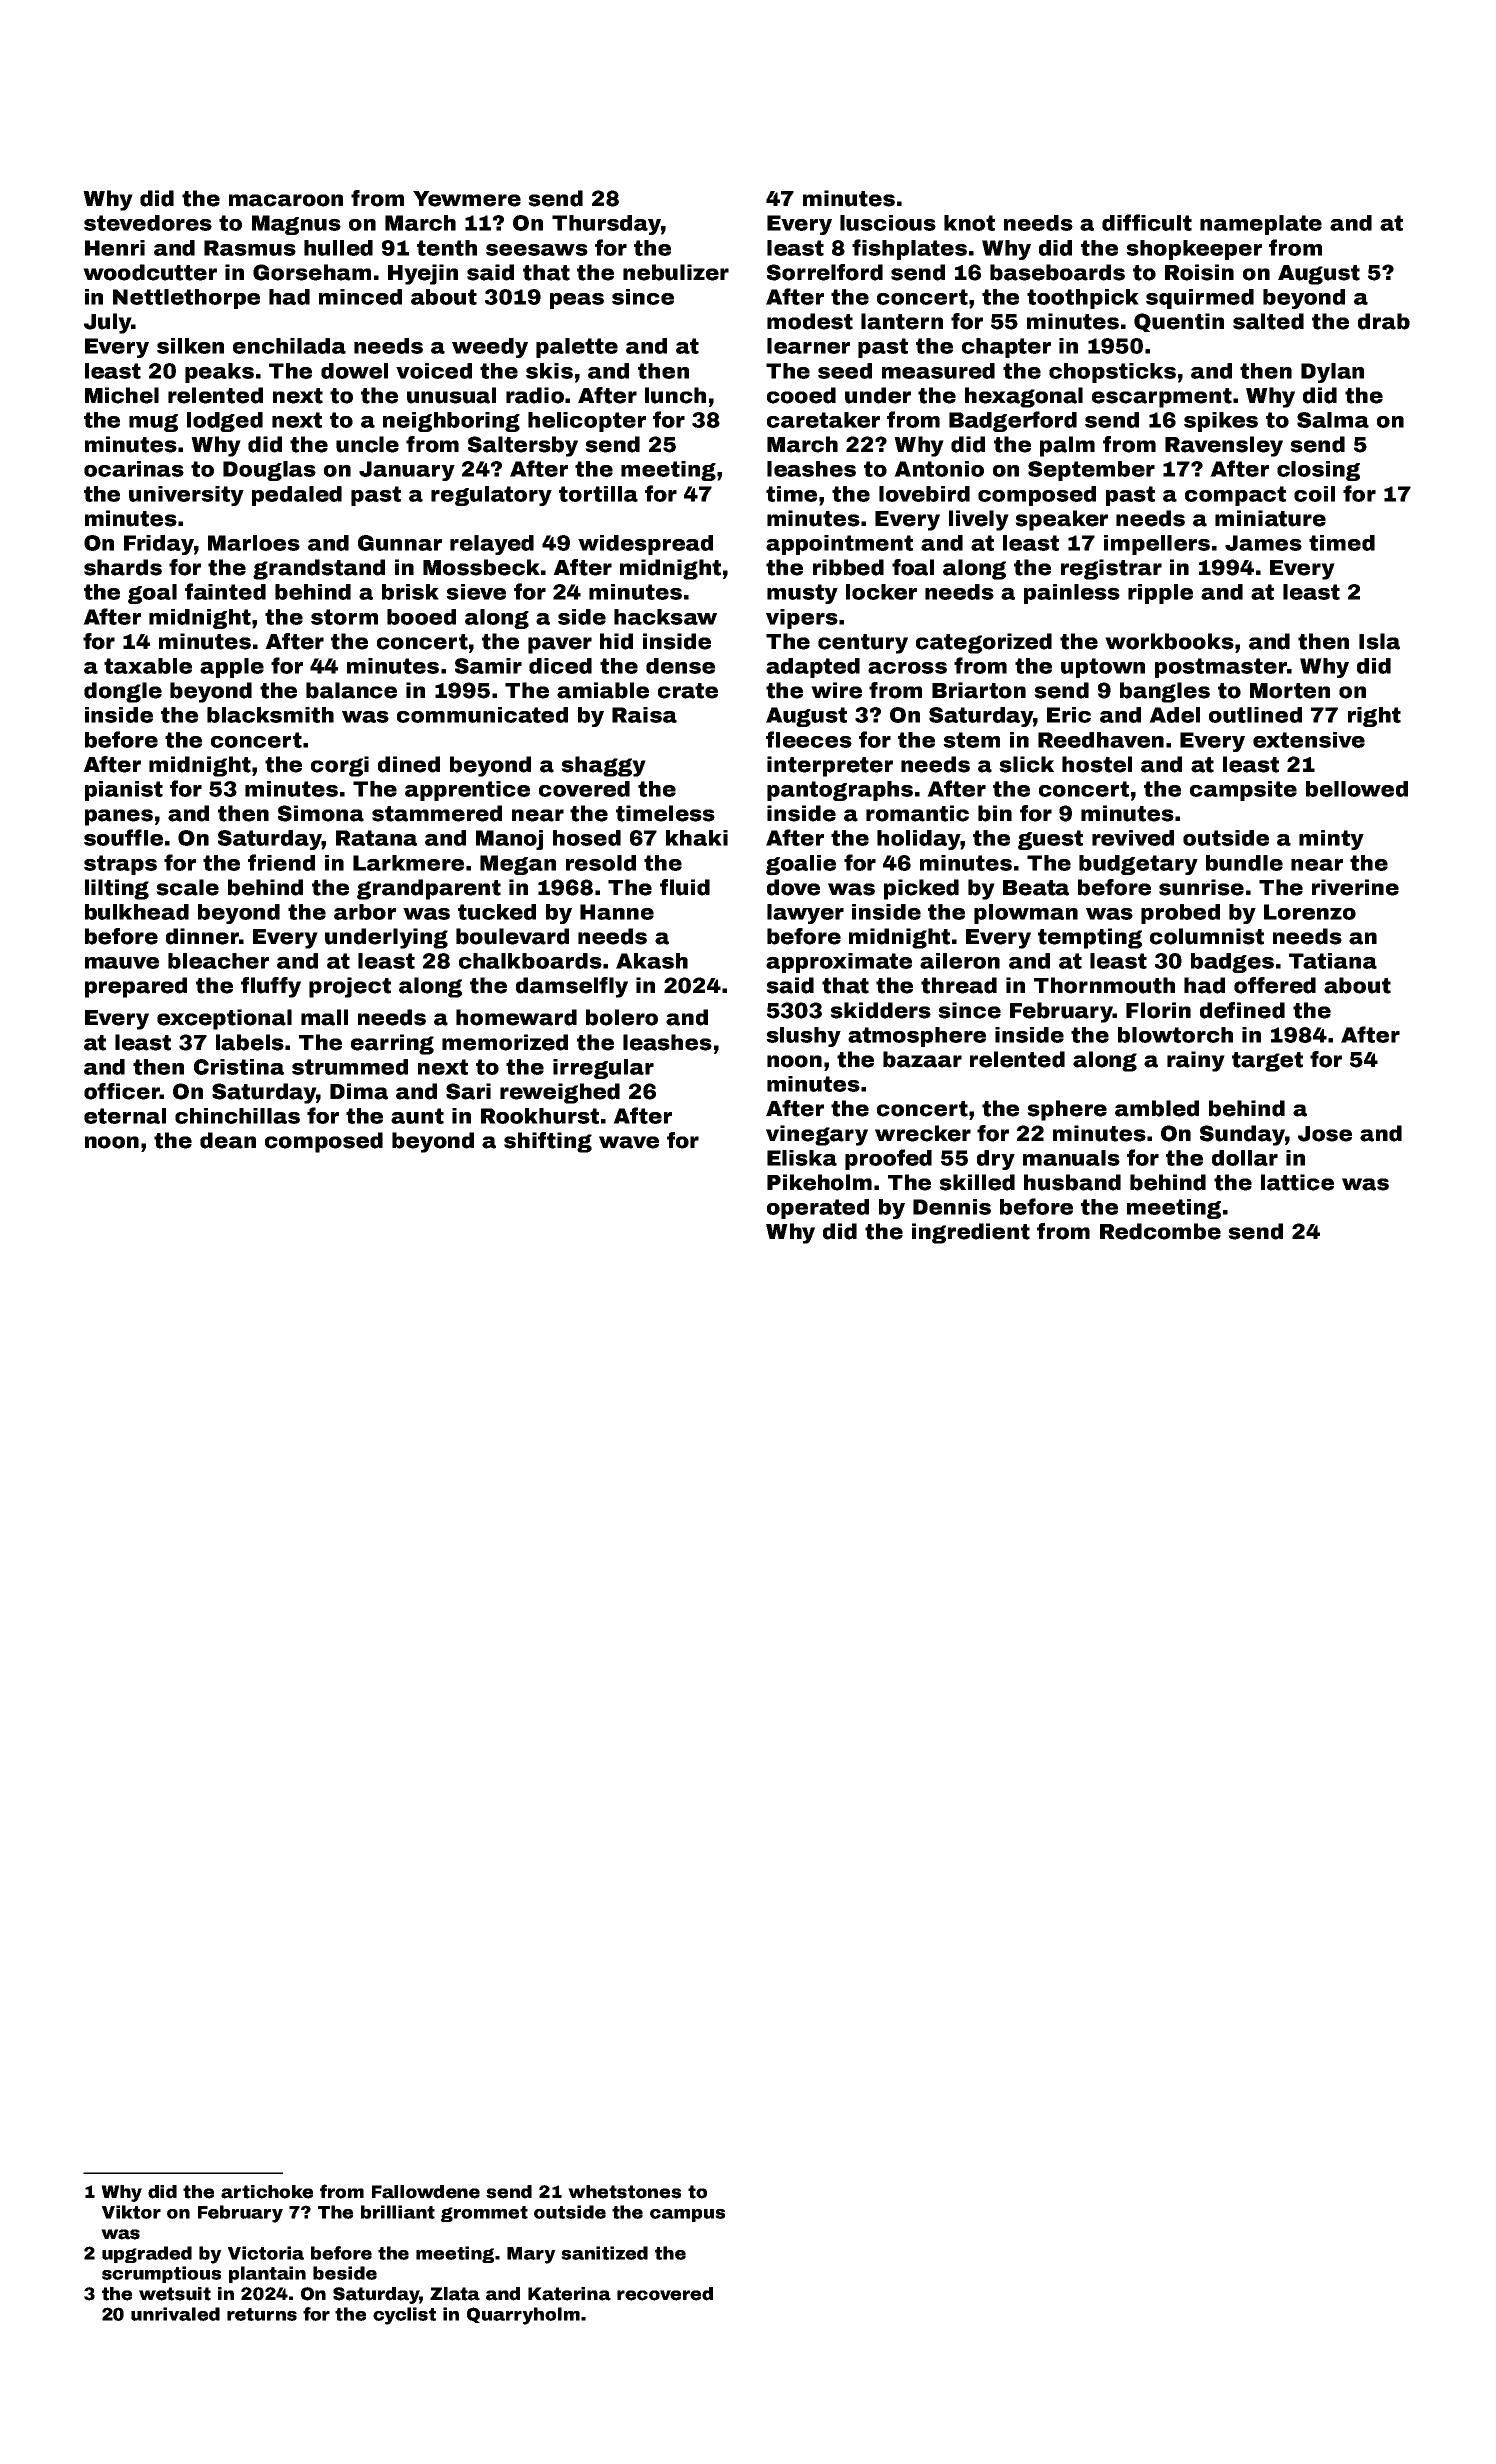 The width and height of the page is (1496, 2464). I want to click on Thursday, so click(606, 225).
